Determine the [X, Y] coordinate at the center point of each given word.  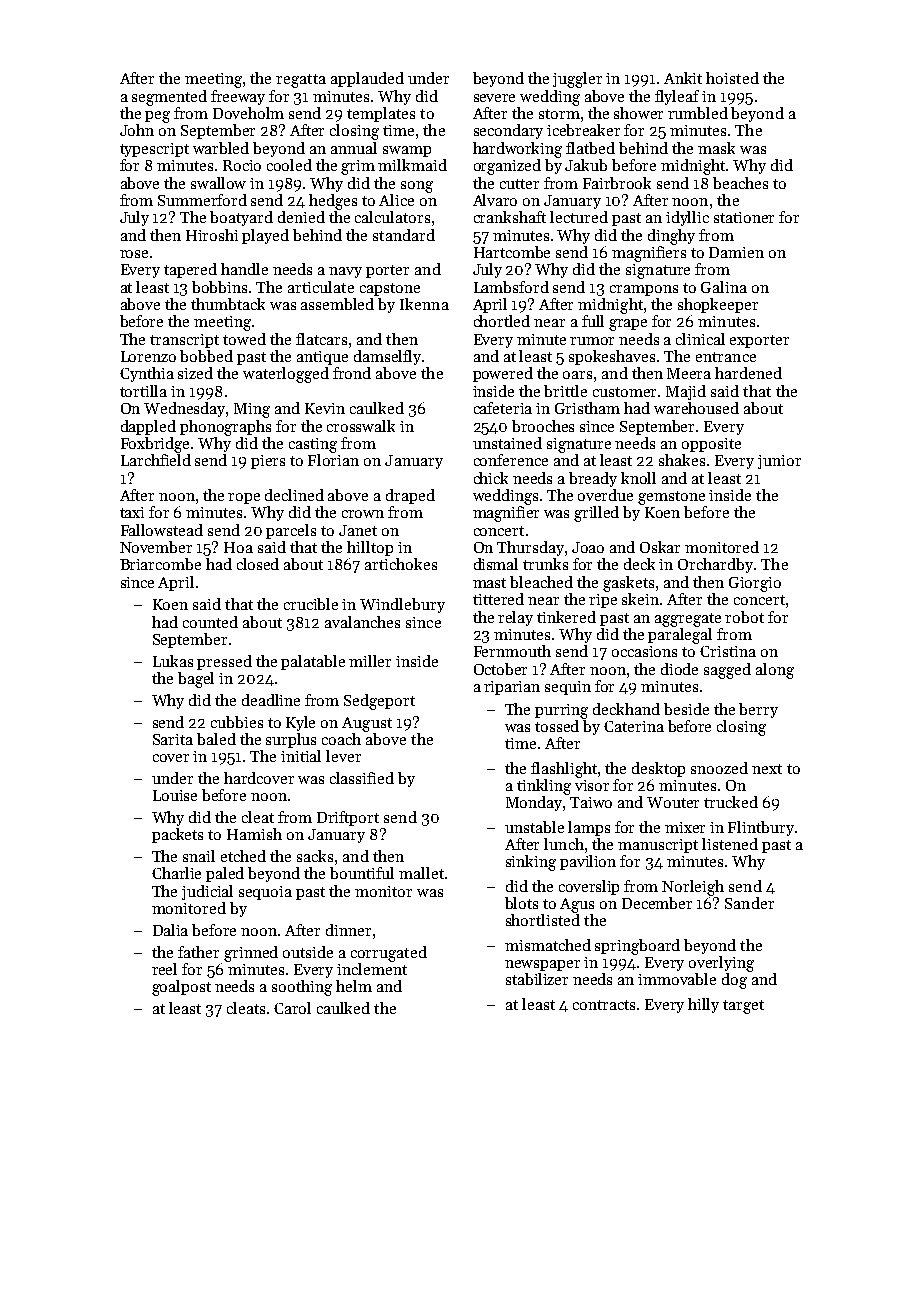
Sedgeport [379, 702]
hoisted [732, 78]
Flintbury [761, 828]
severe [494, 98]
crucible [311, 604]
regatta [301, 81]
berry [758, 710]
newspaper [542, 965]
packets [177, 835]
